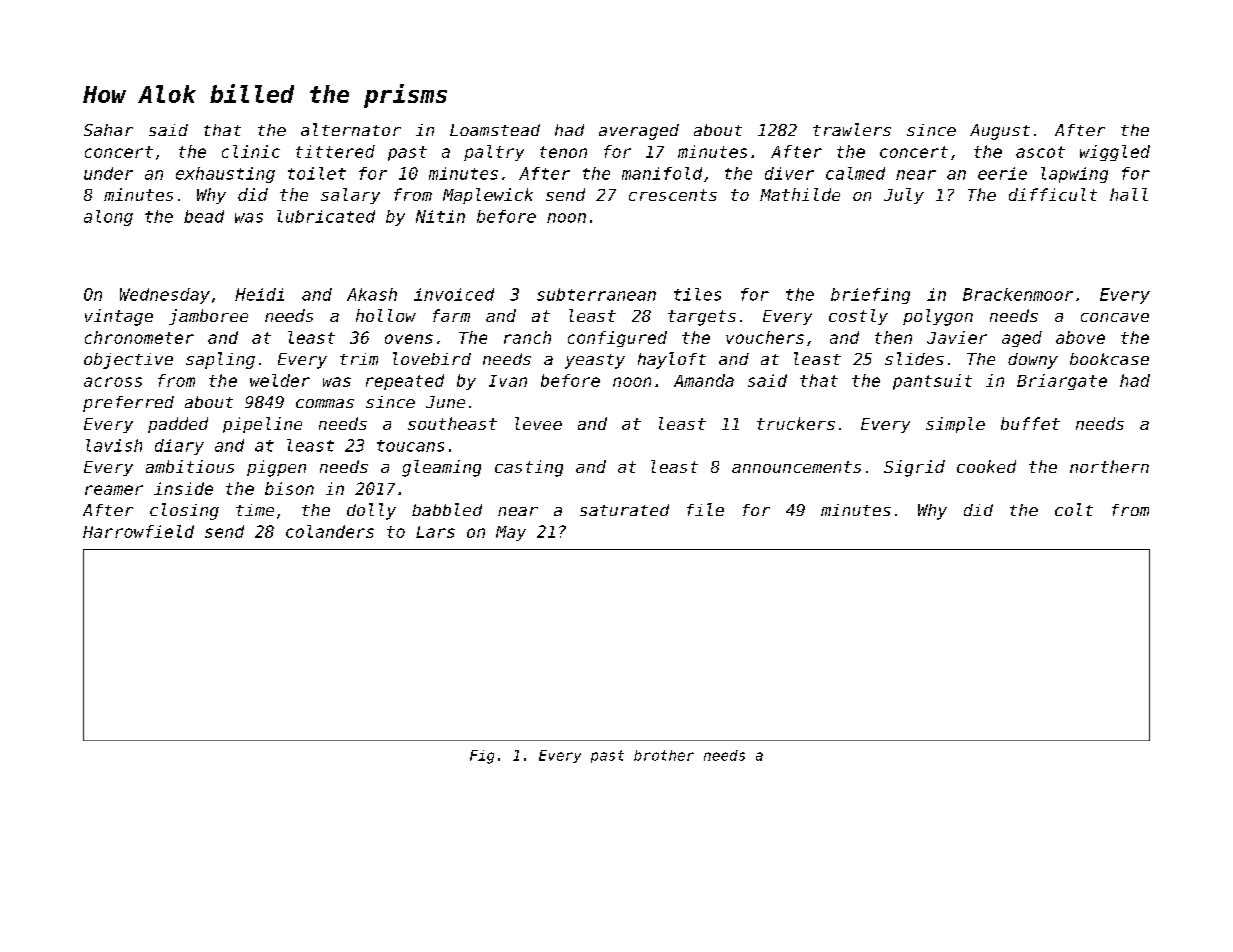  Describe the element at coordinates (1109, 359) in the screenshot. I see `bookcase` at that location.
